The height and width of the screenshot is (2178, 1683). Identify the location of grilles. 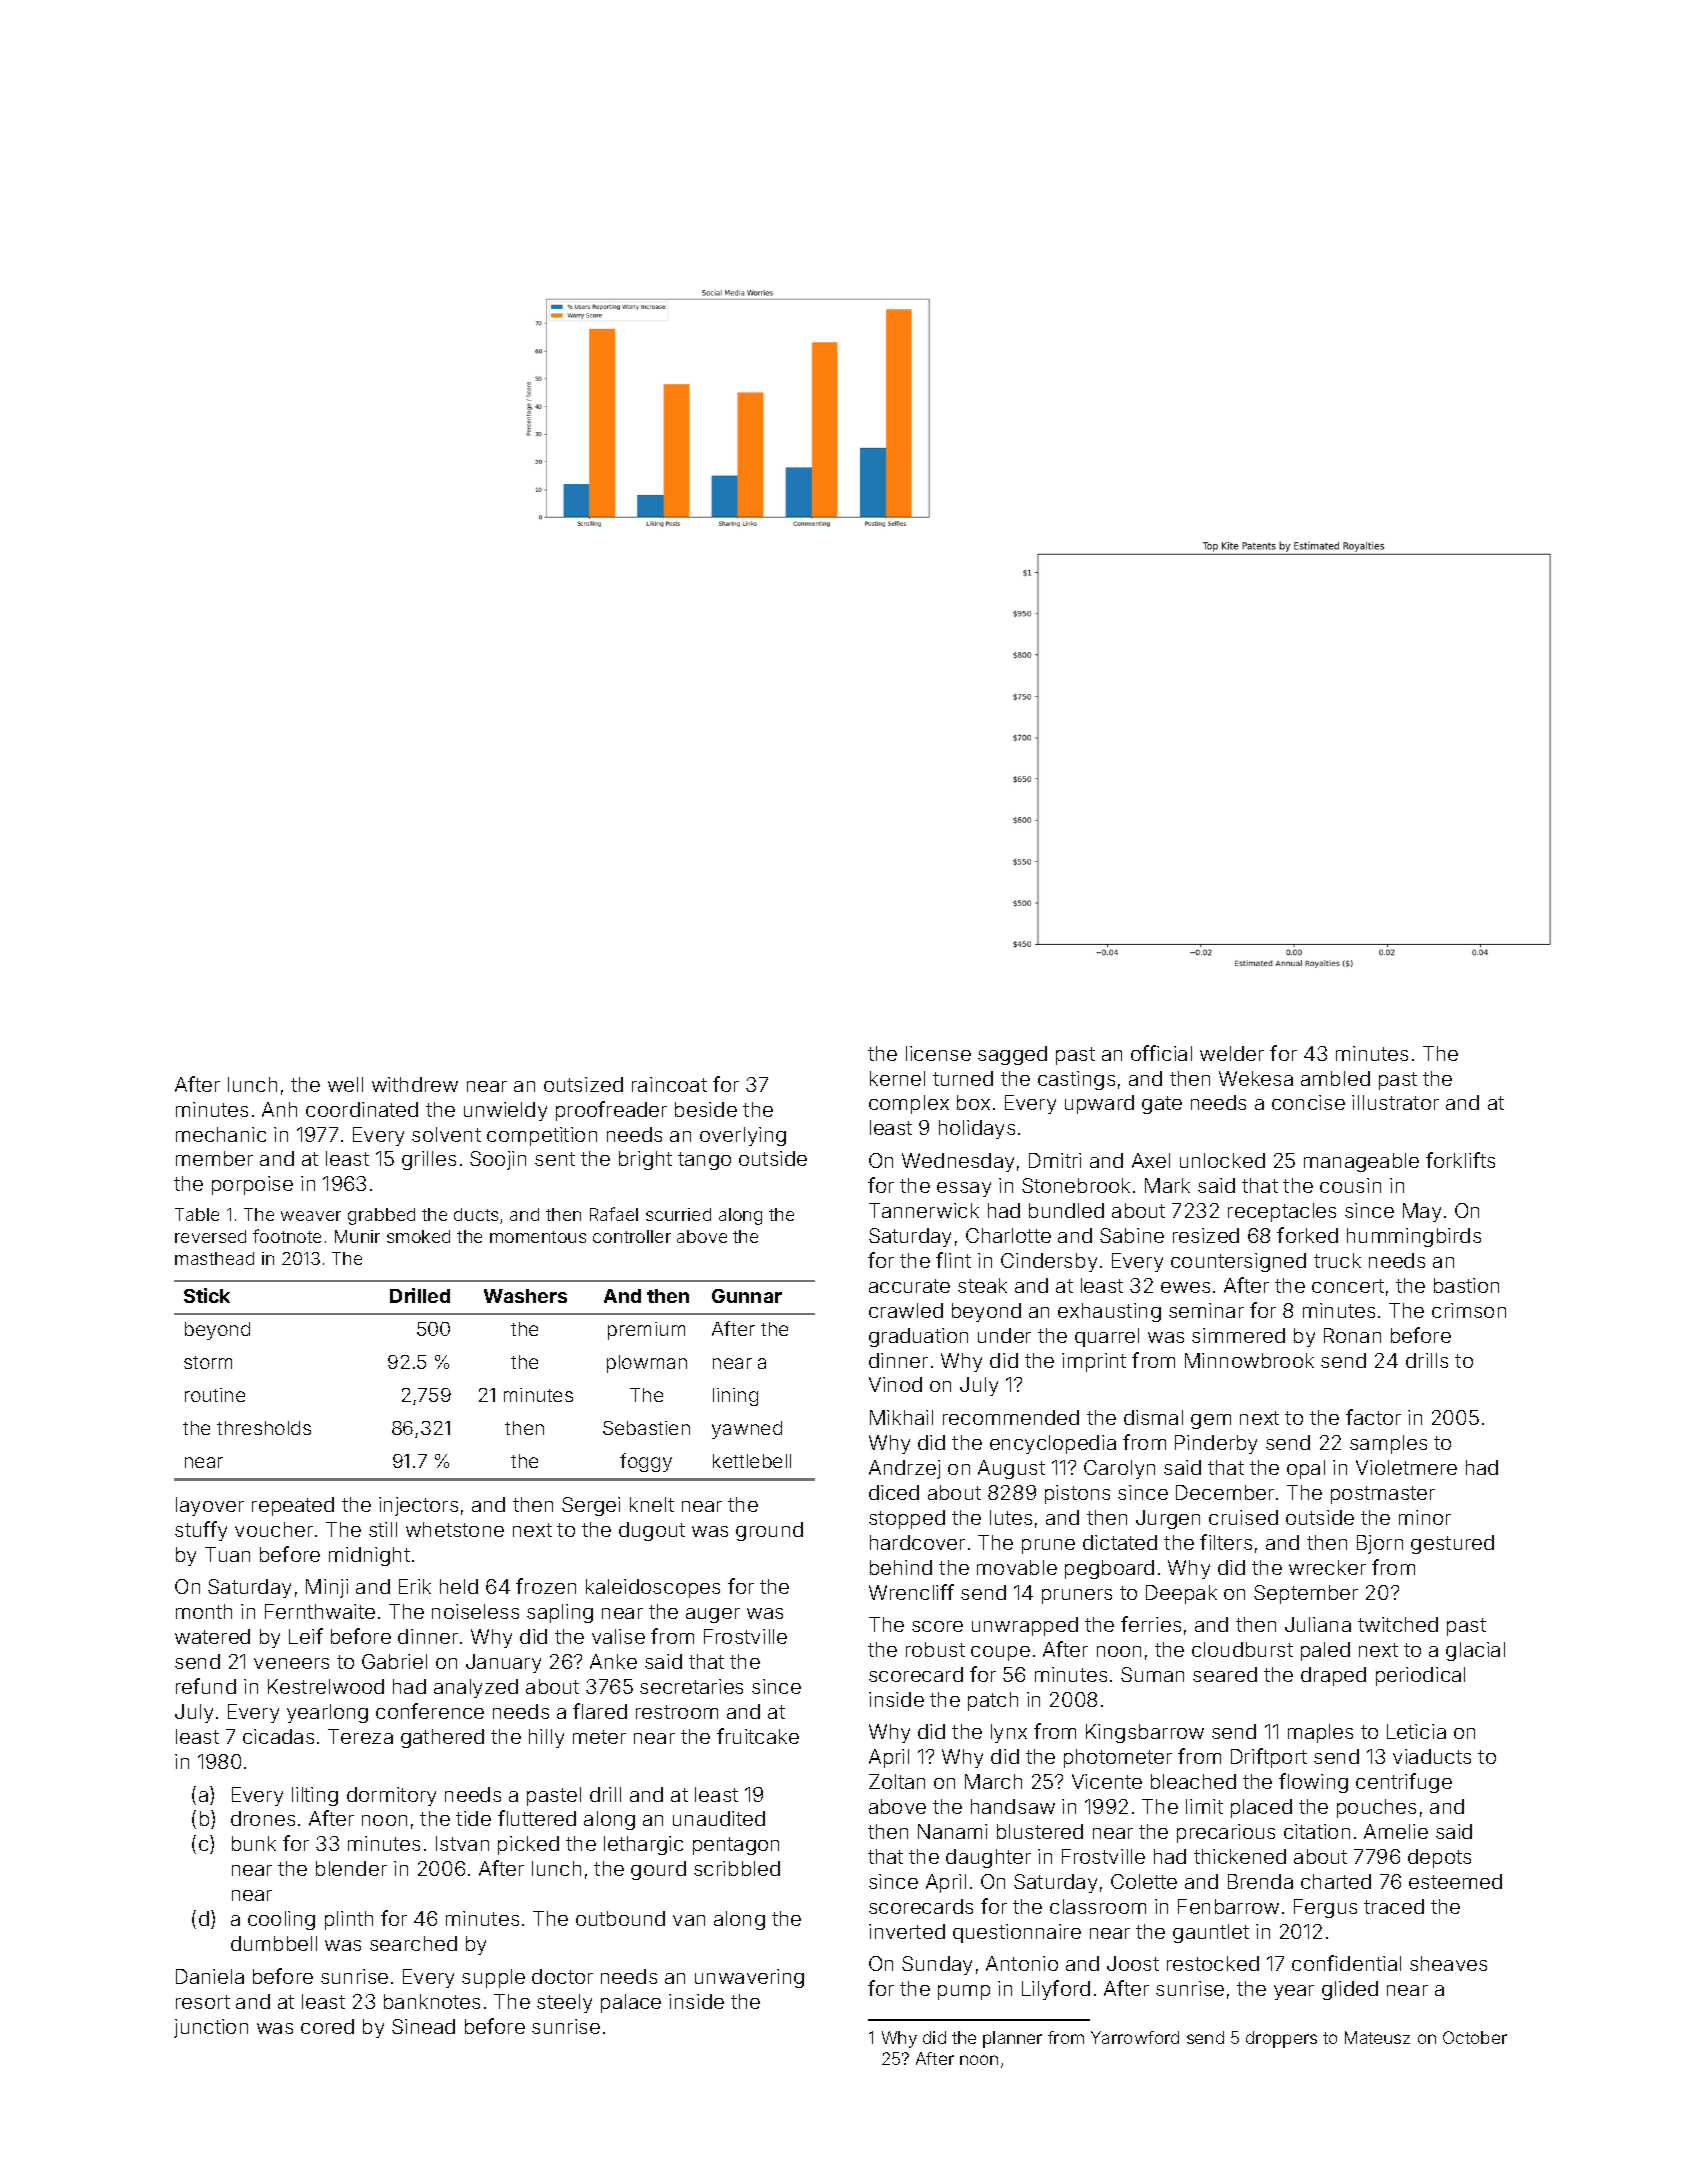
(429, 1160).
